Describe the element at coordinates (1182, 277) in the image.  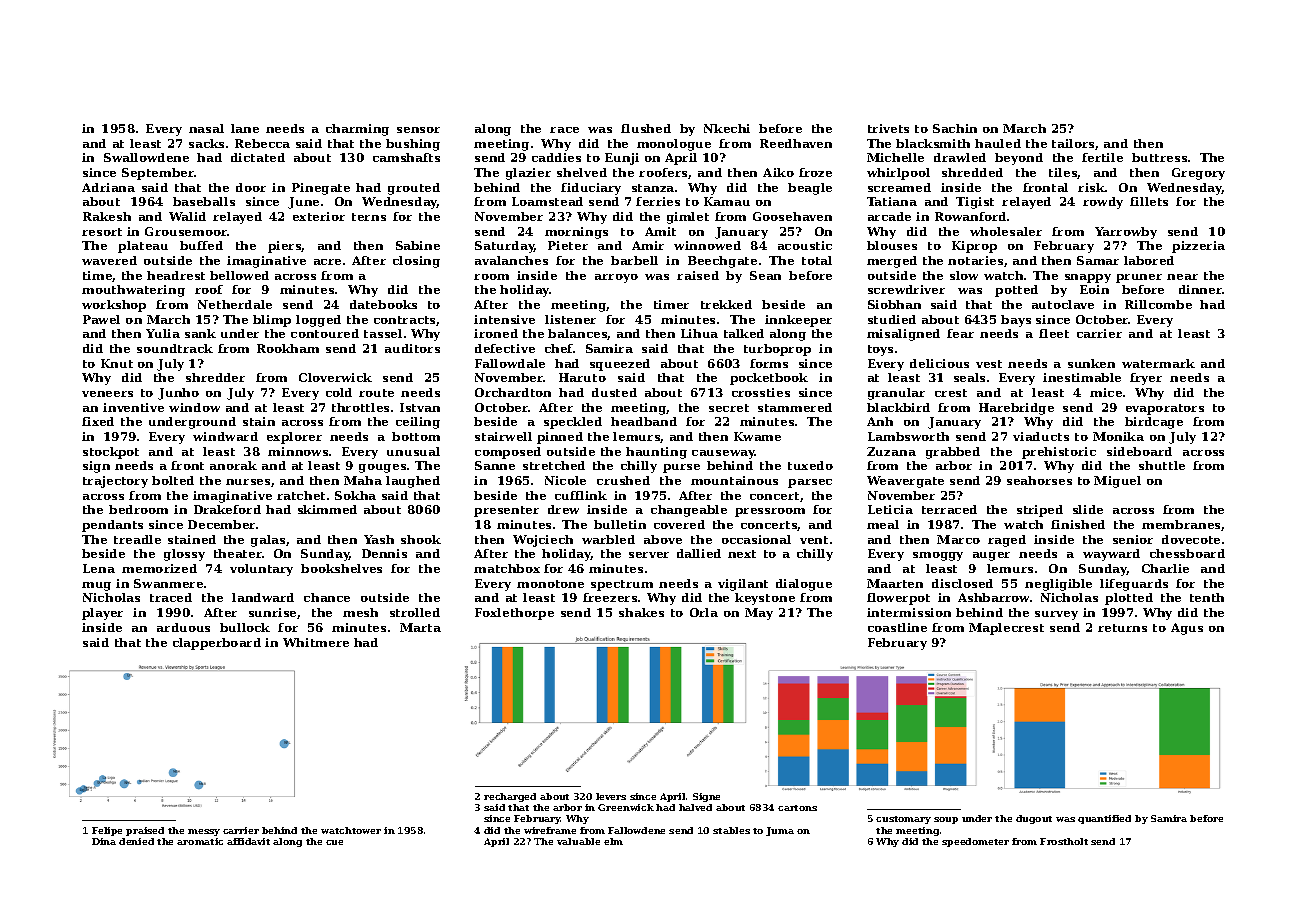
I see `near` at that location.
